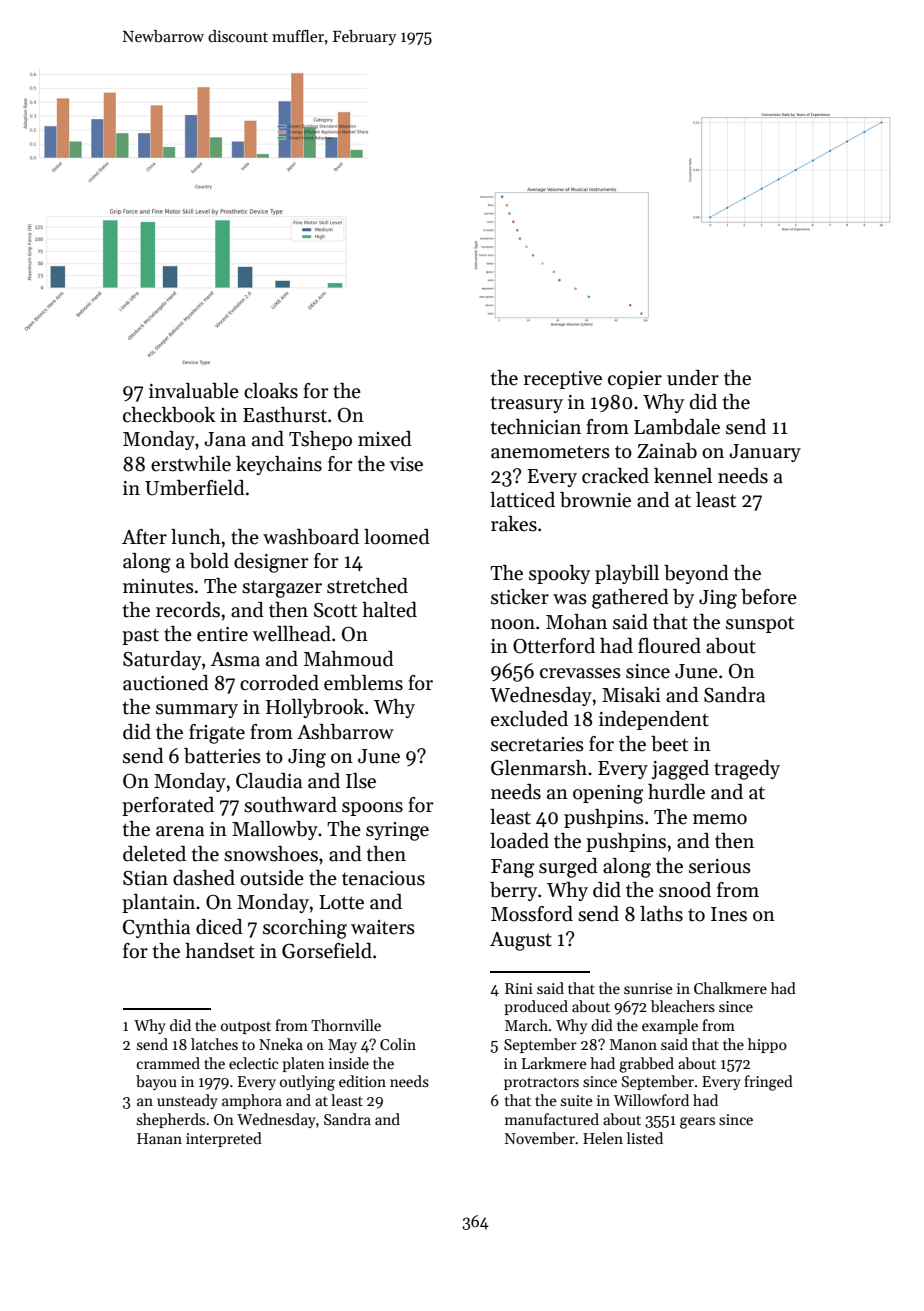  What do you see at coordinates (595, 500) in the image?
I see `brownie` at bounding box center [595, 500].
